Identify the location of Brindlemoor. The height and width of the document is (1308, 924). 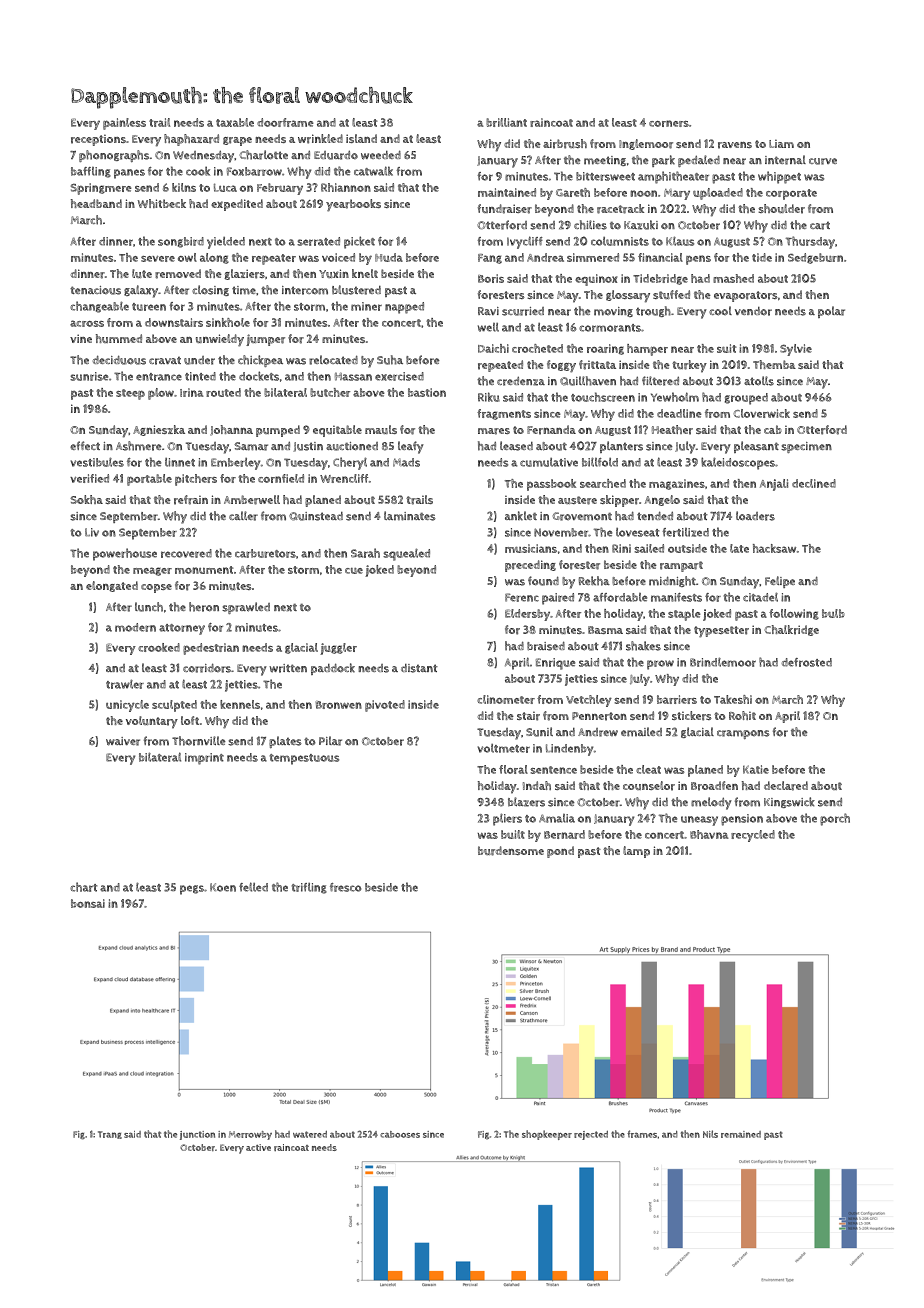
(723, 662).
